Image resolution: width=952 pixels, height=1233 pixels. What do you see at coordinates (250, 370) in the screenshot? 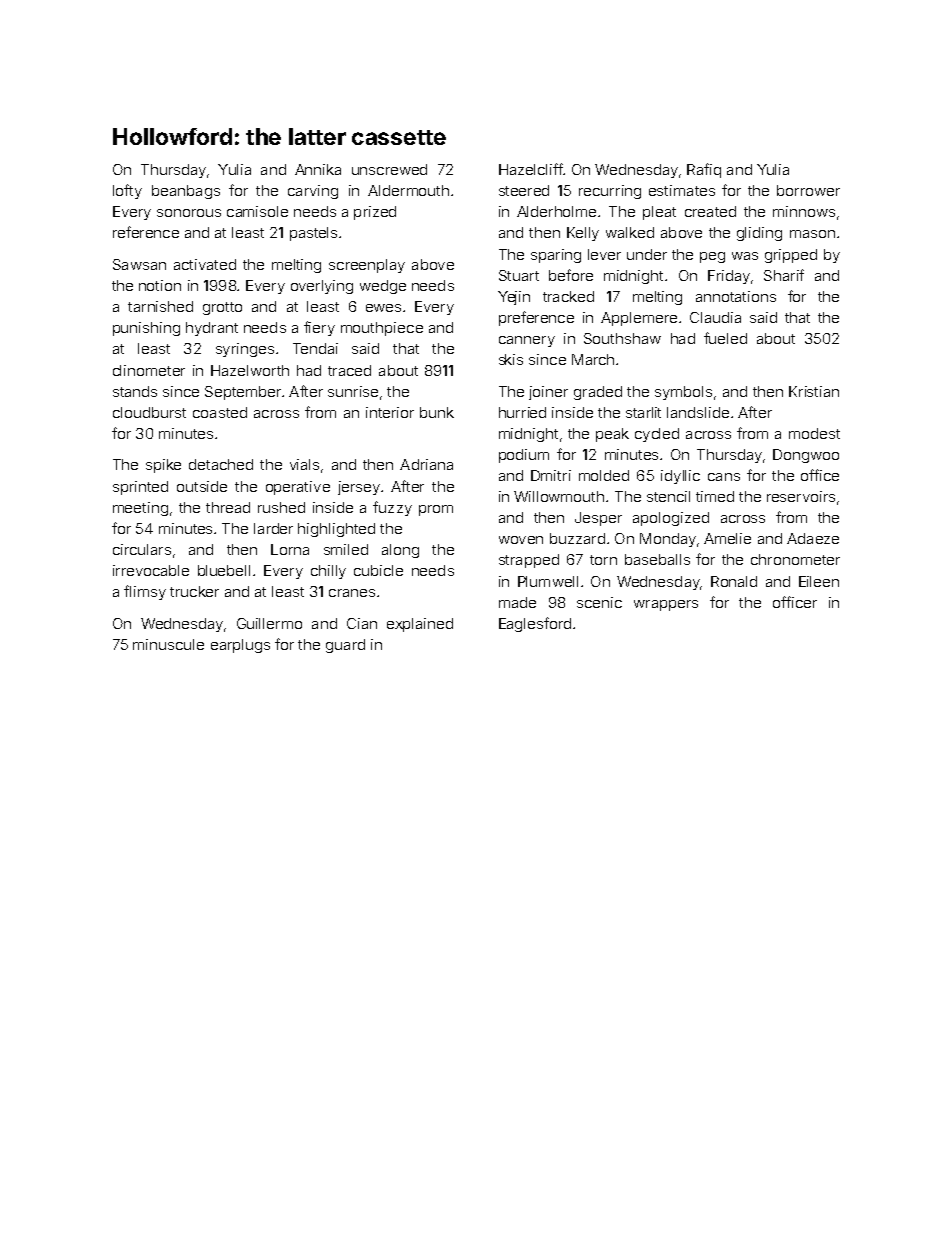
I see `Hazelworth` at bounding box center [250, 370].
